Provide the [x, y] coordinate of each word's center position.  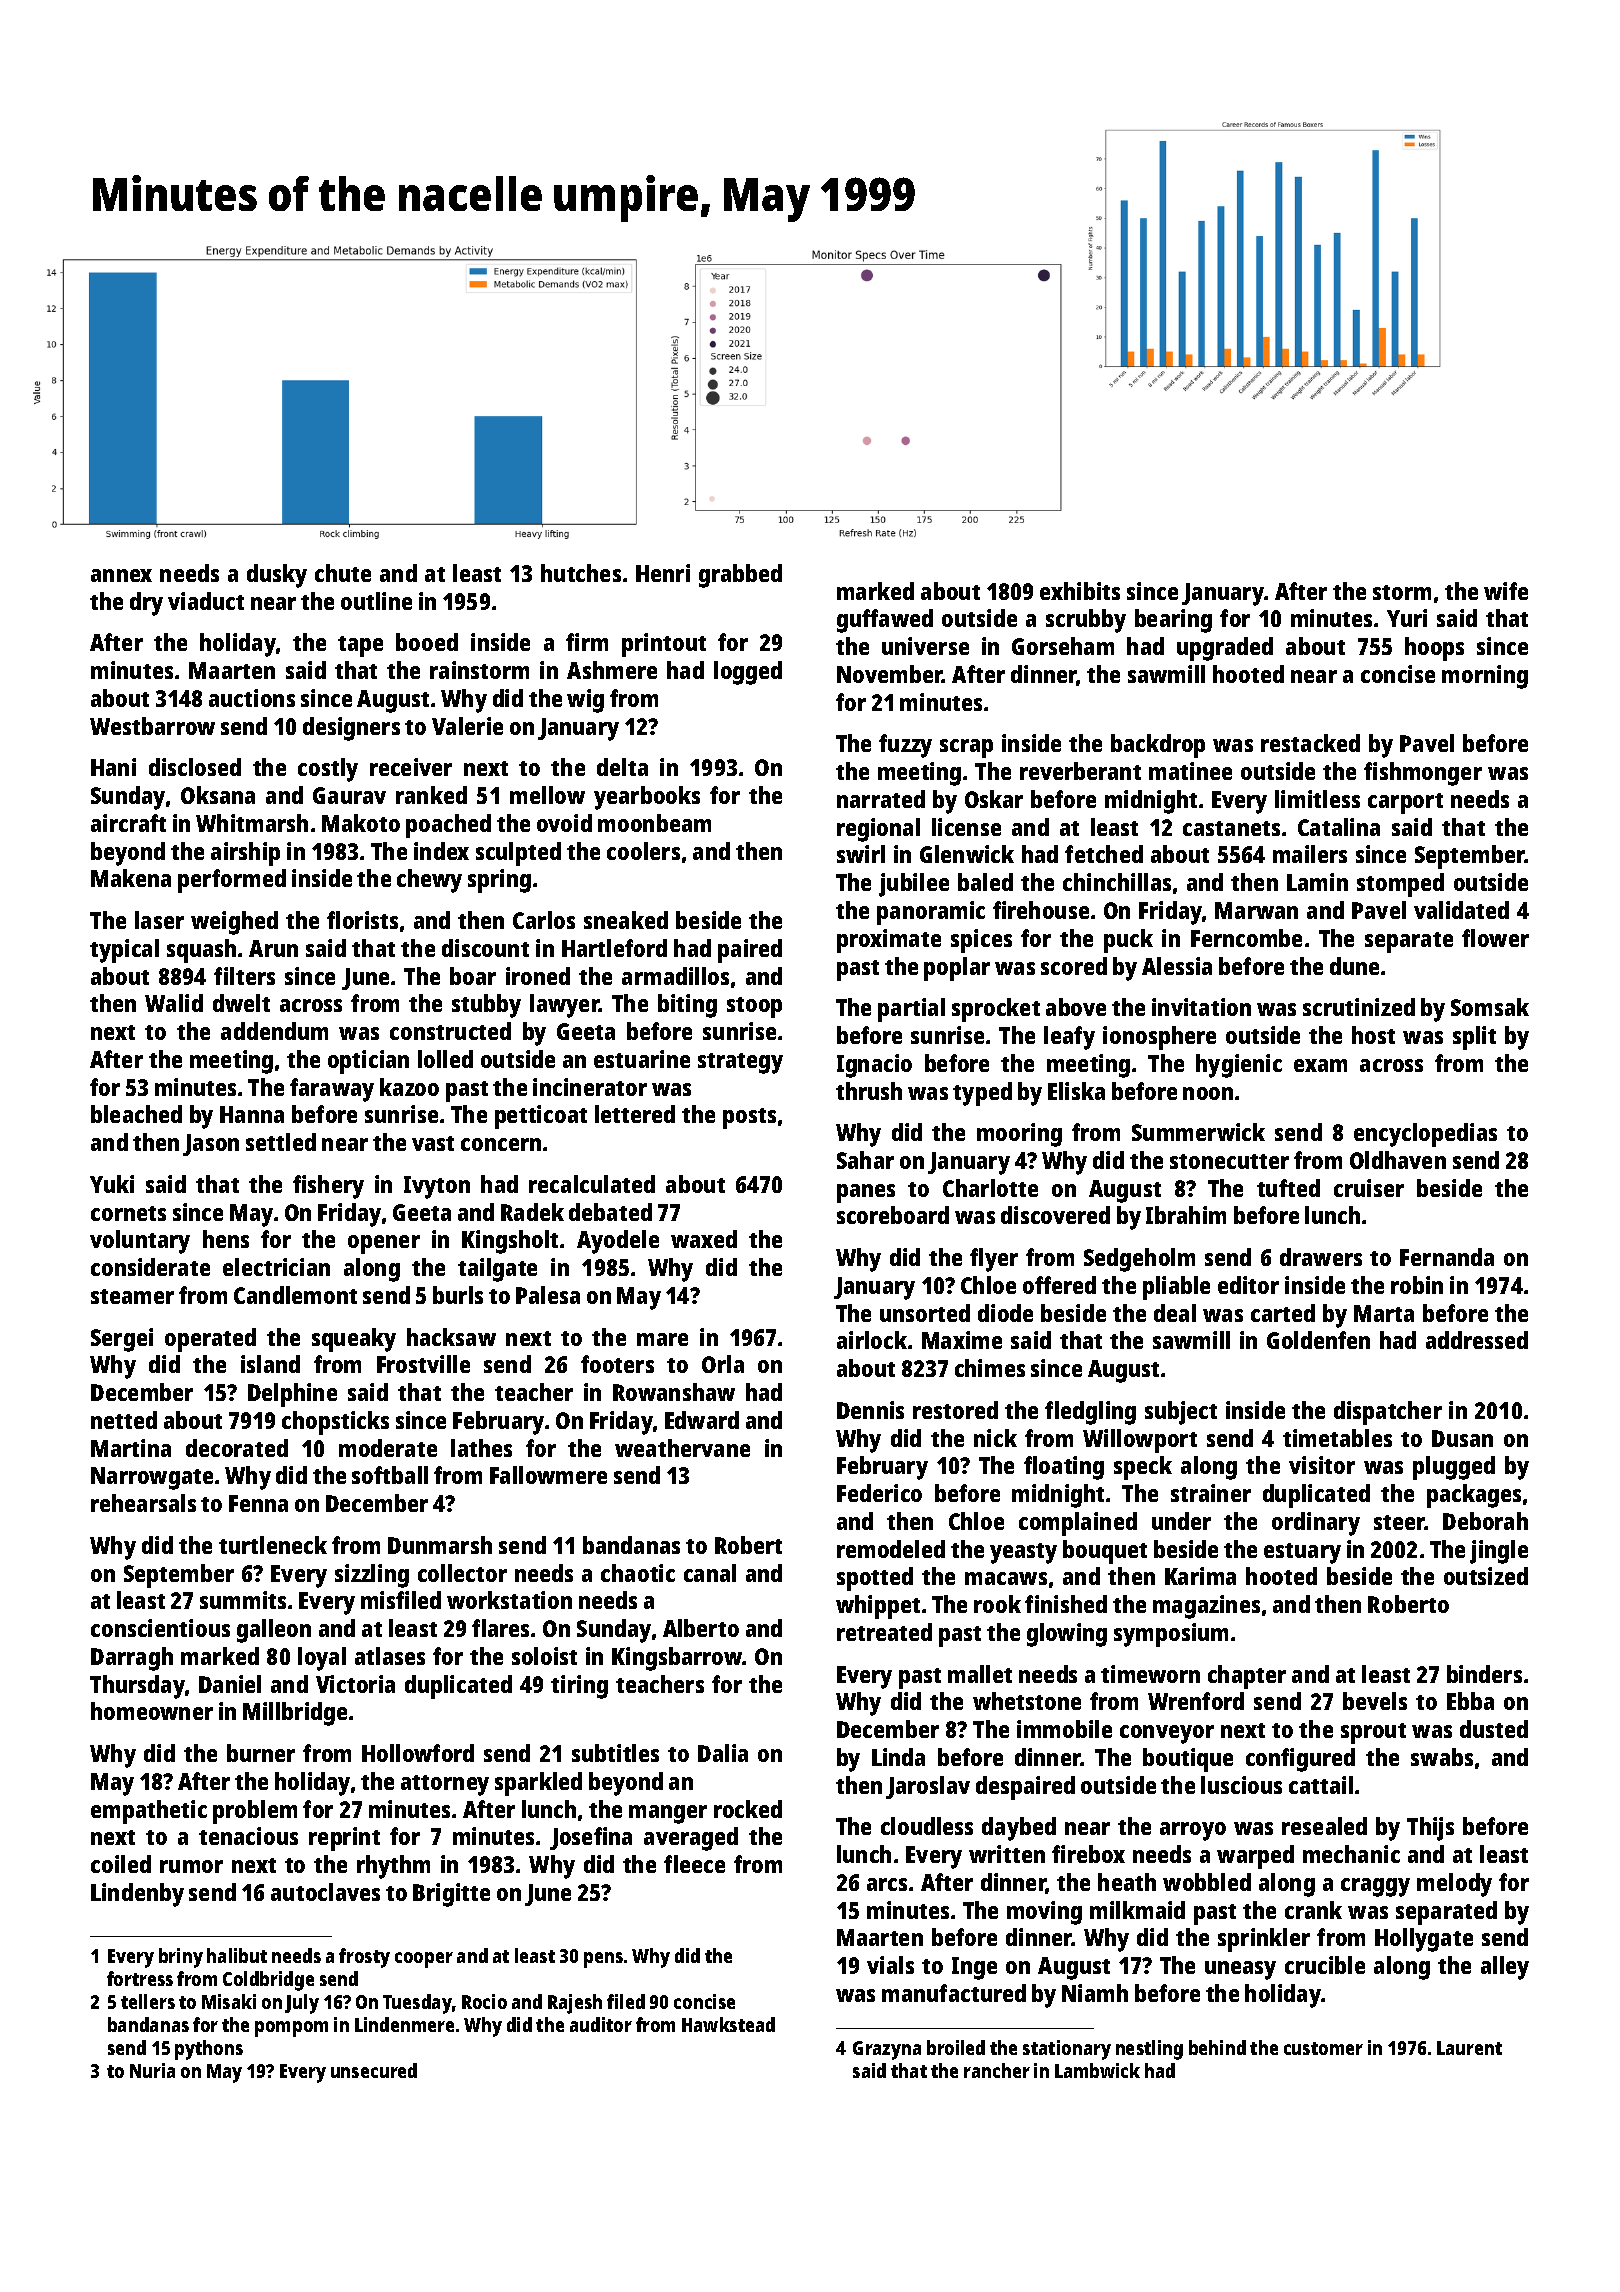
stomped [1400, 885]
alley [1505, 1968]
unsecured [374, 2070]
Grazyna [887, 2050]
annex [121, 575]
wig [585, 701]
